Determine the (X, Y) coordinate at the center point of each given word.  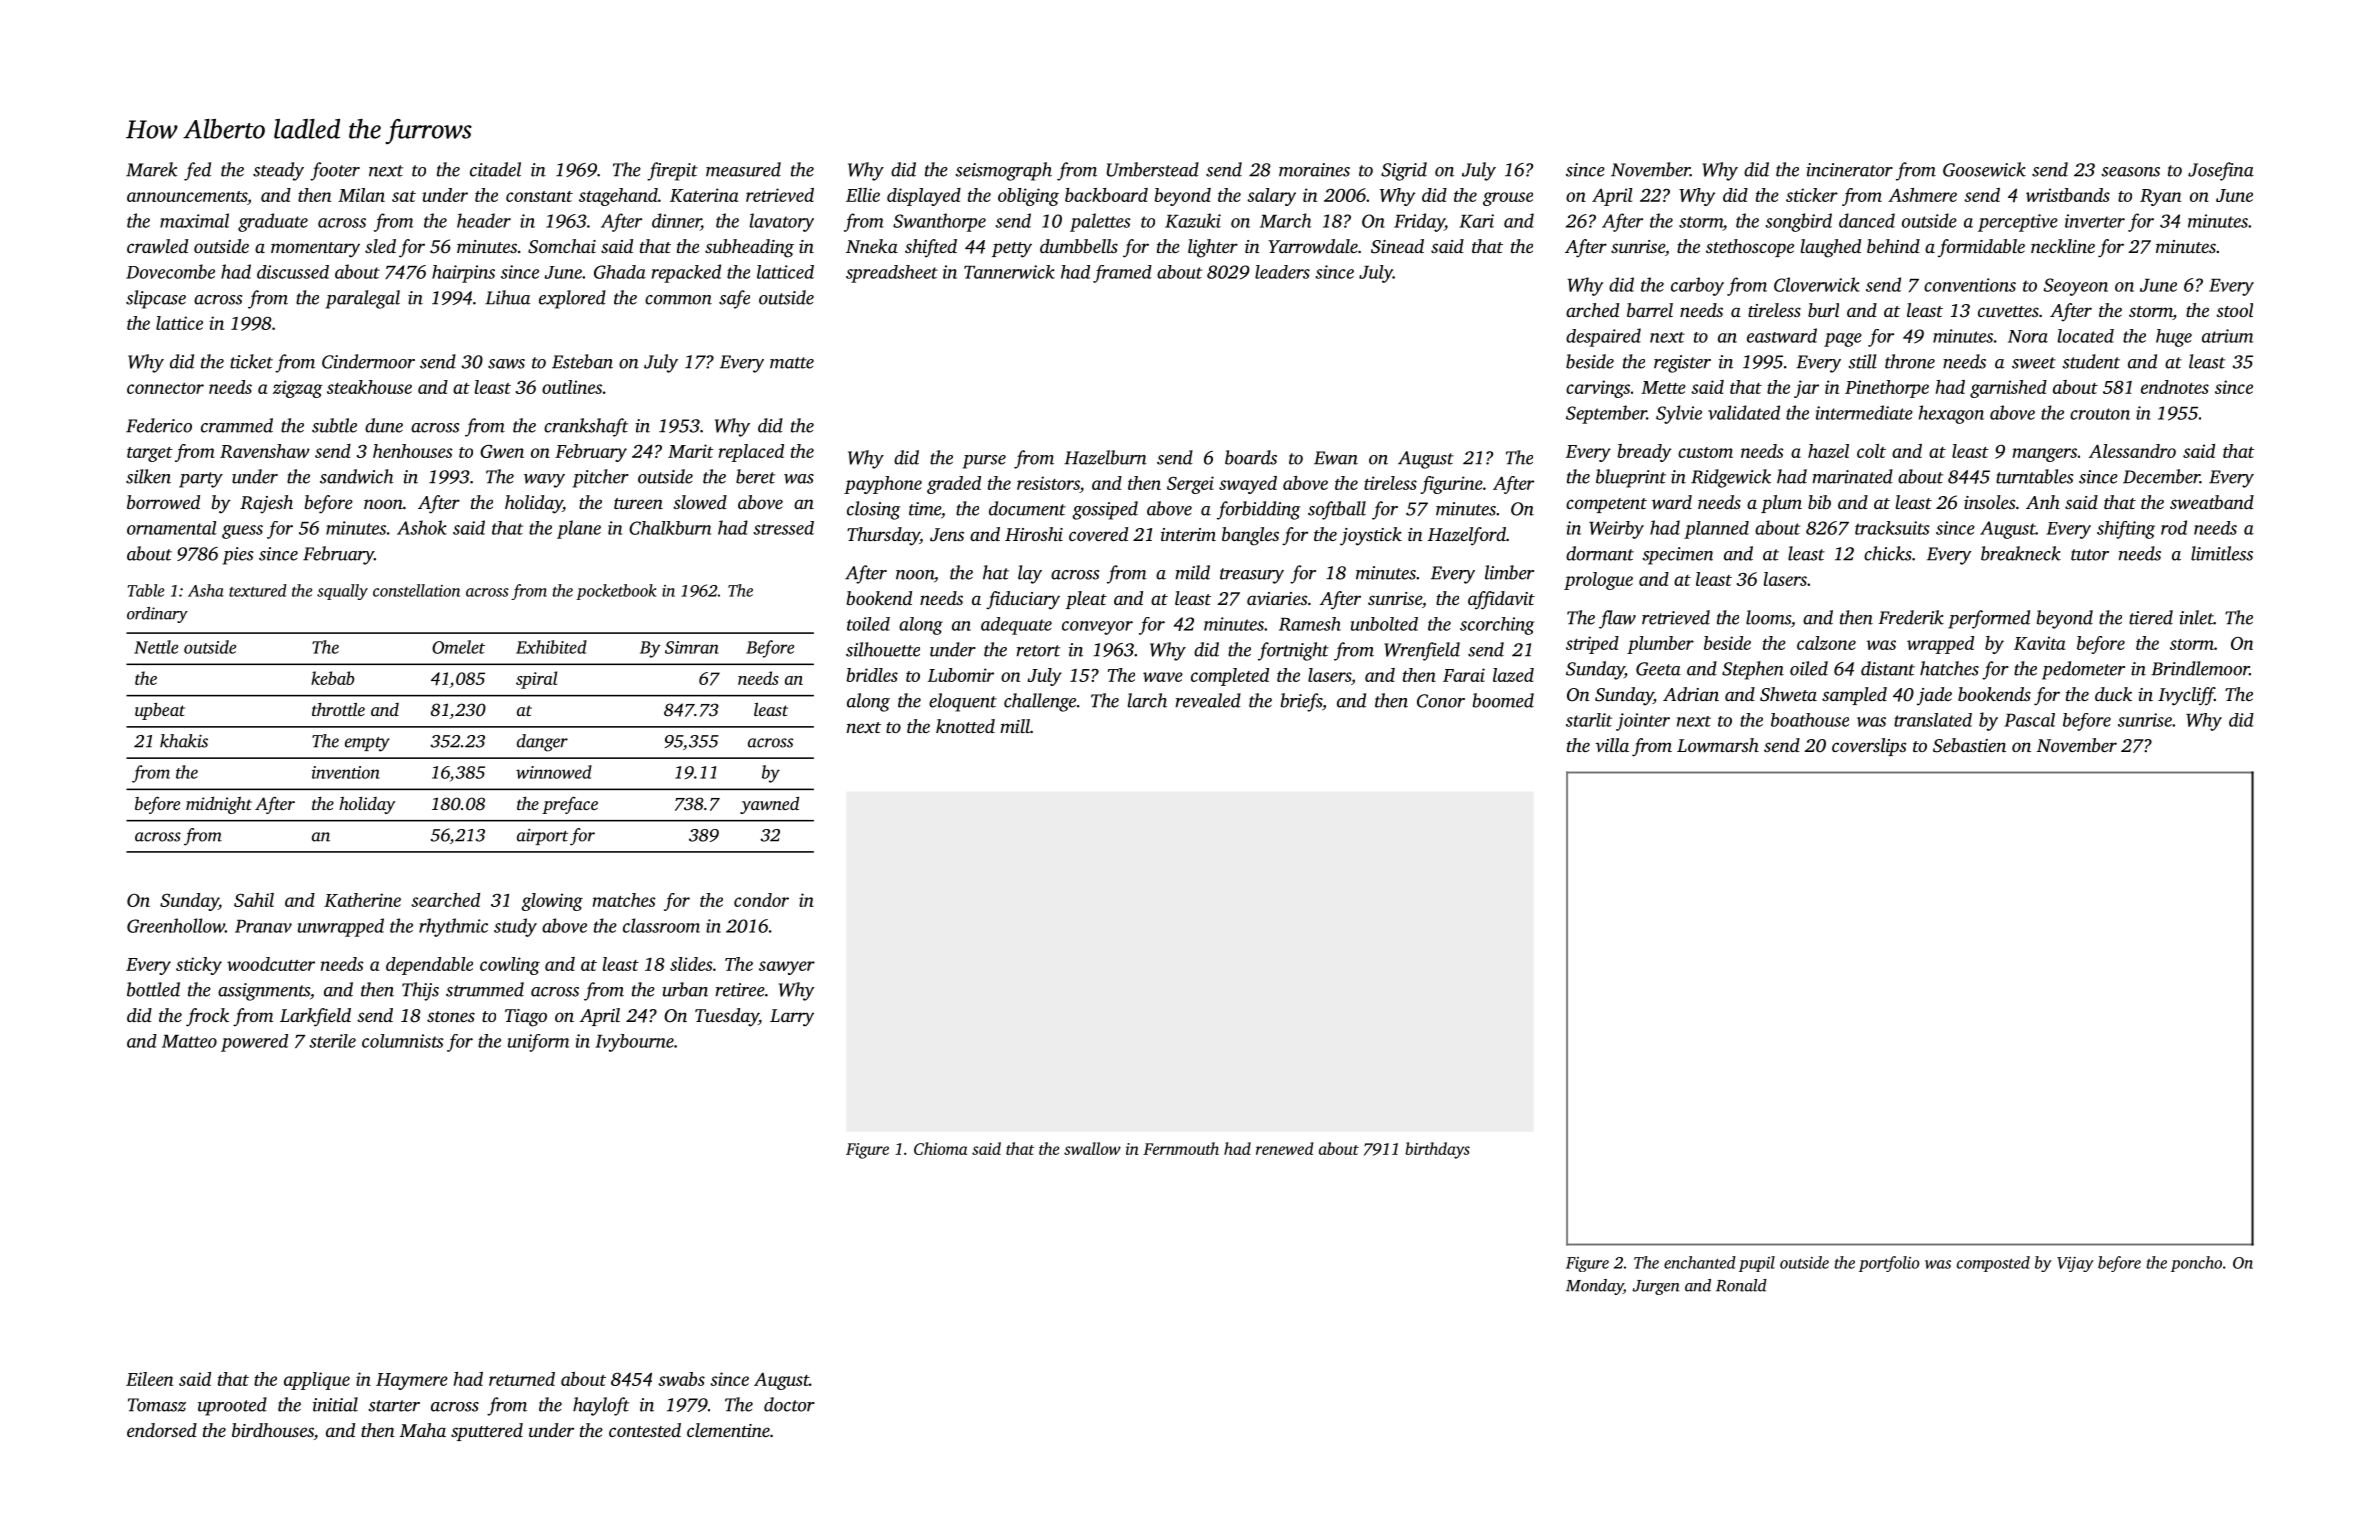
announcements (187, 196)
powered (254, 1043)
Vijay (2075, 1264)
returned (522, 1379)
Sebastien (1969, 745)
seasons (2130, 172)
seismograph (1003, 171)
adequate (1016, 626)
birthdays (1437, 1150)
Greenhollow (176, 925)
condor (761, 900)
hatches (1949, 668)
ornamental (172, 528)
